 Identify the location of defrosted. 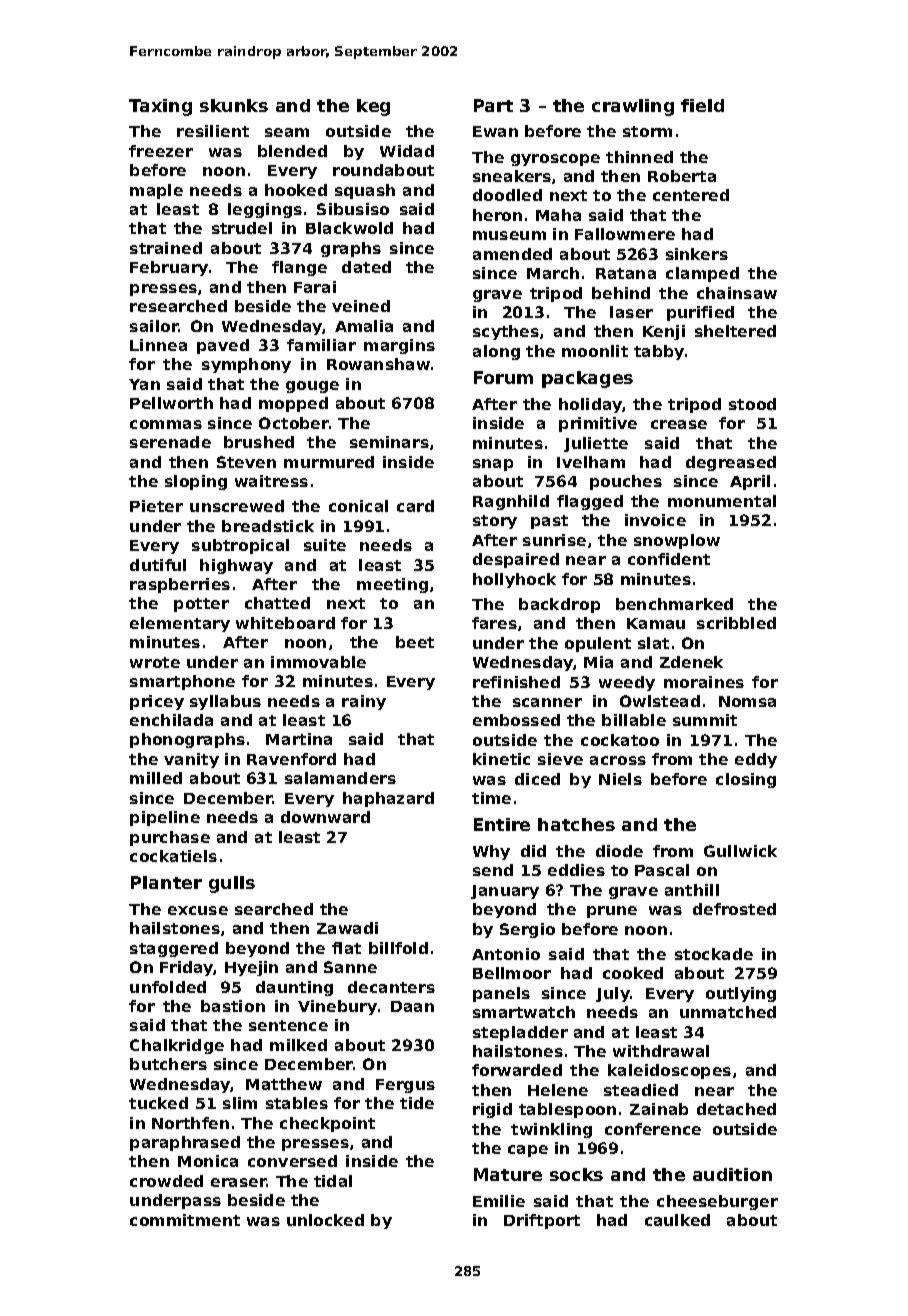
(734, 909).
